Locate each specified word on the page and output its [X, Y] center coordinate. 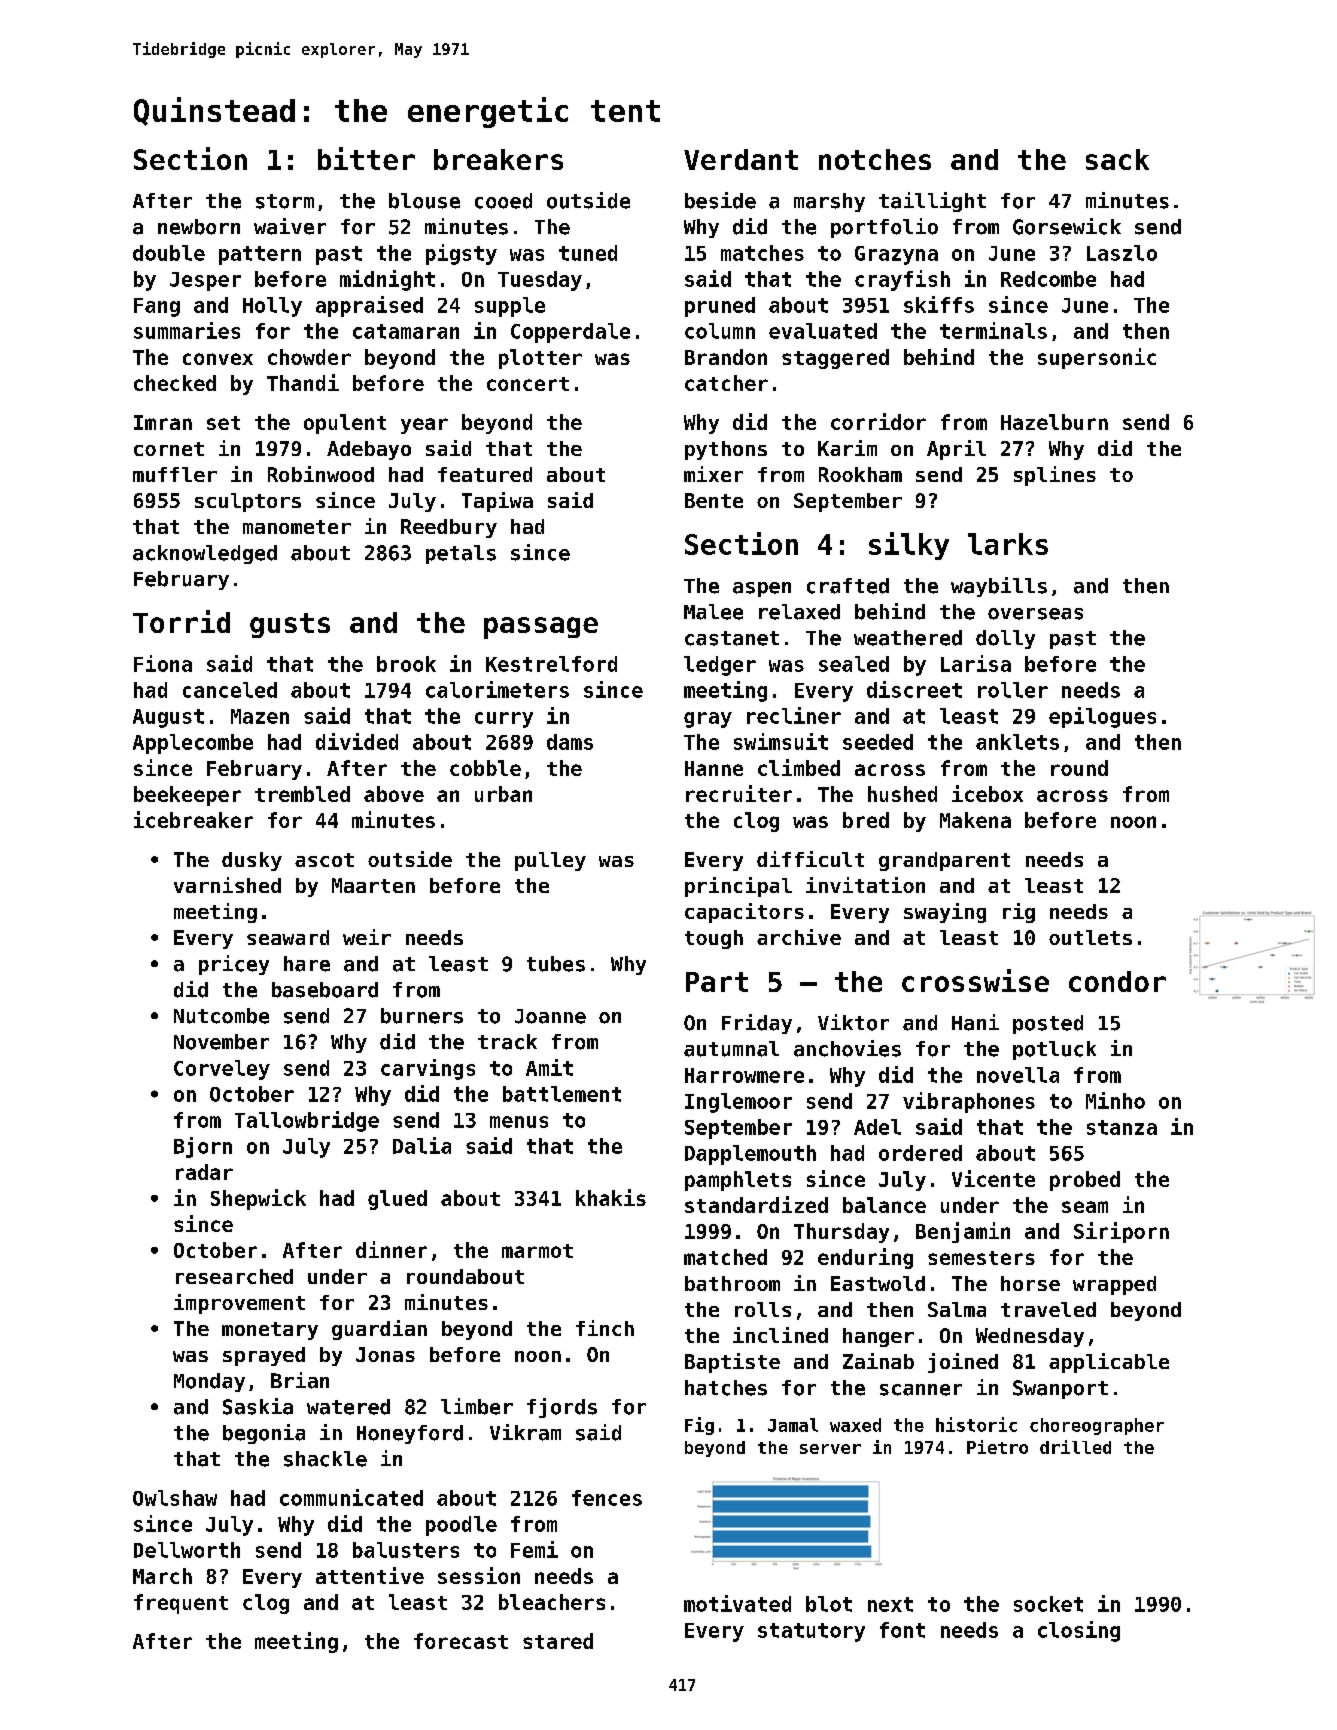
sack [1117, 159]
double [169, 253]
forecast [461, 1641]
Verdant [741, 159]
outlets [1090, 937]
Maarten [373, 885]
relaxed [799, 612]
